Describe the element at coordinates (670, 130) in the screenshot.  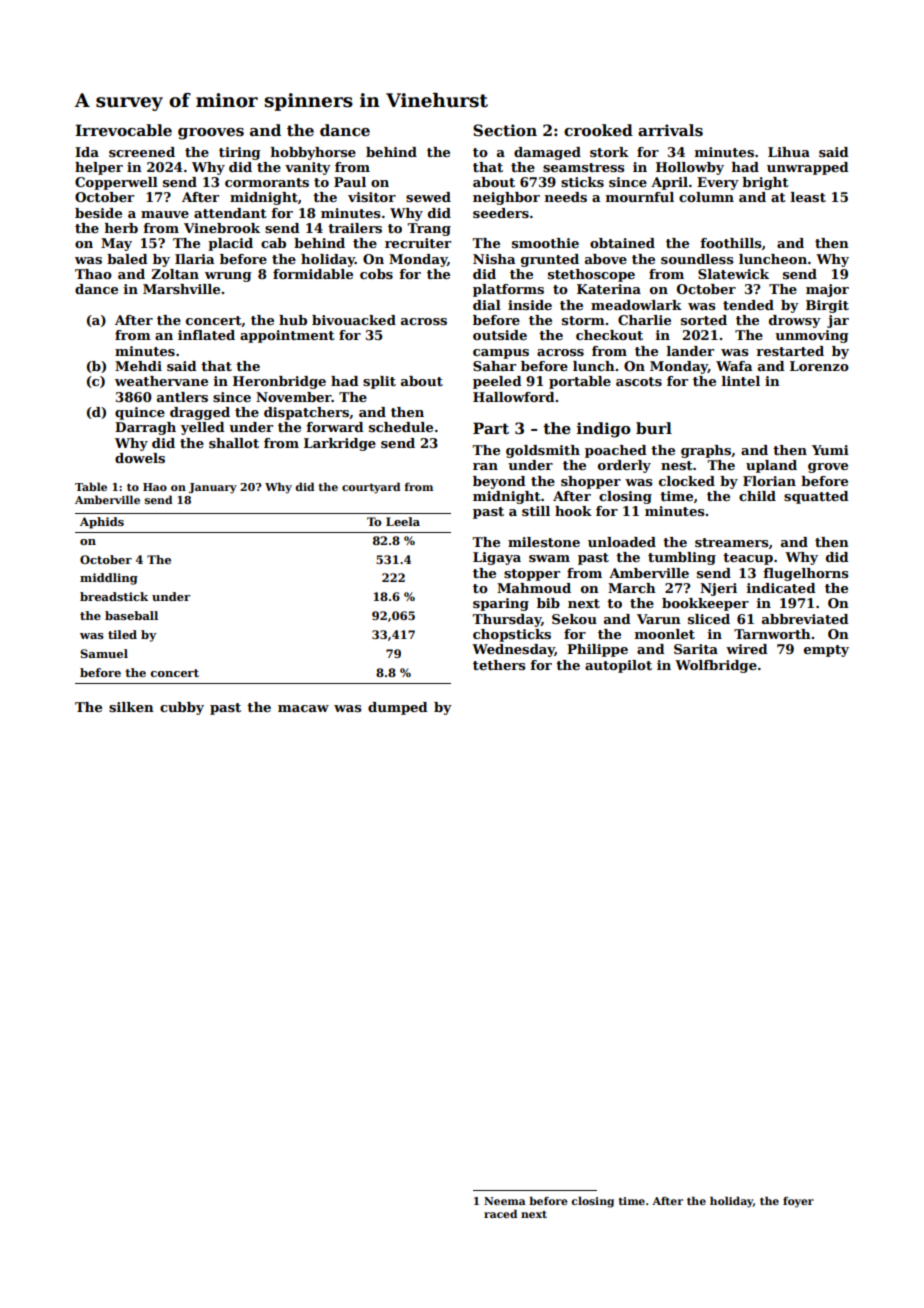
I see `arrivals` at that location.
